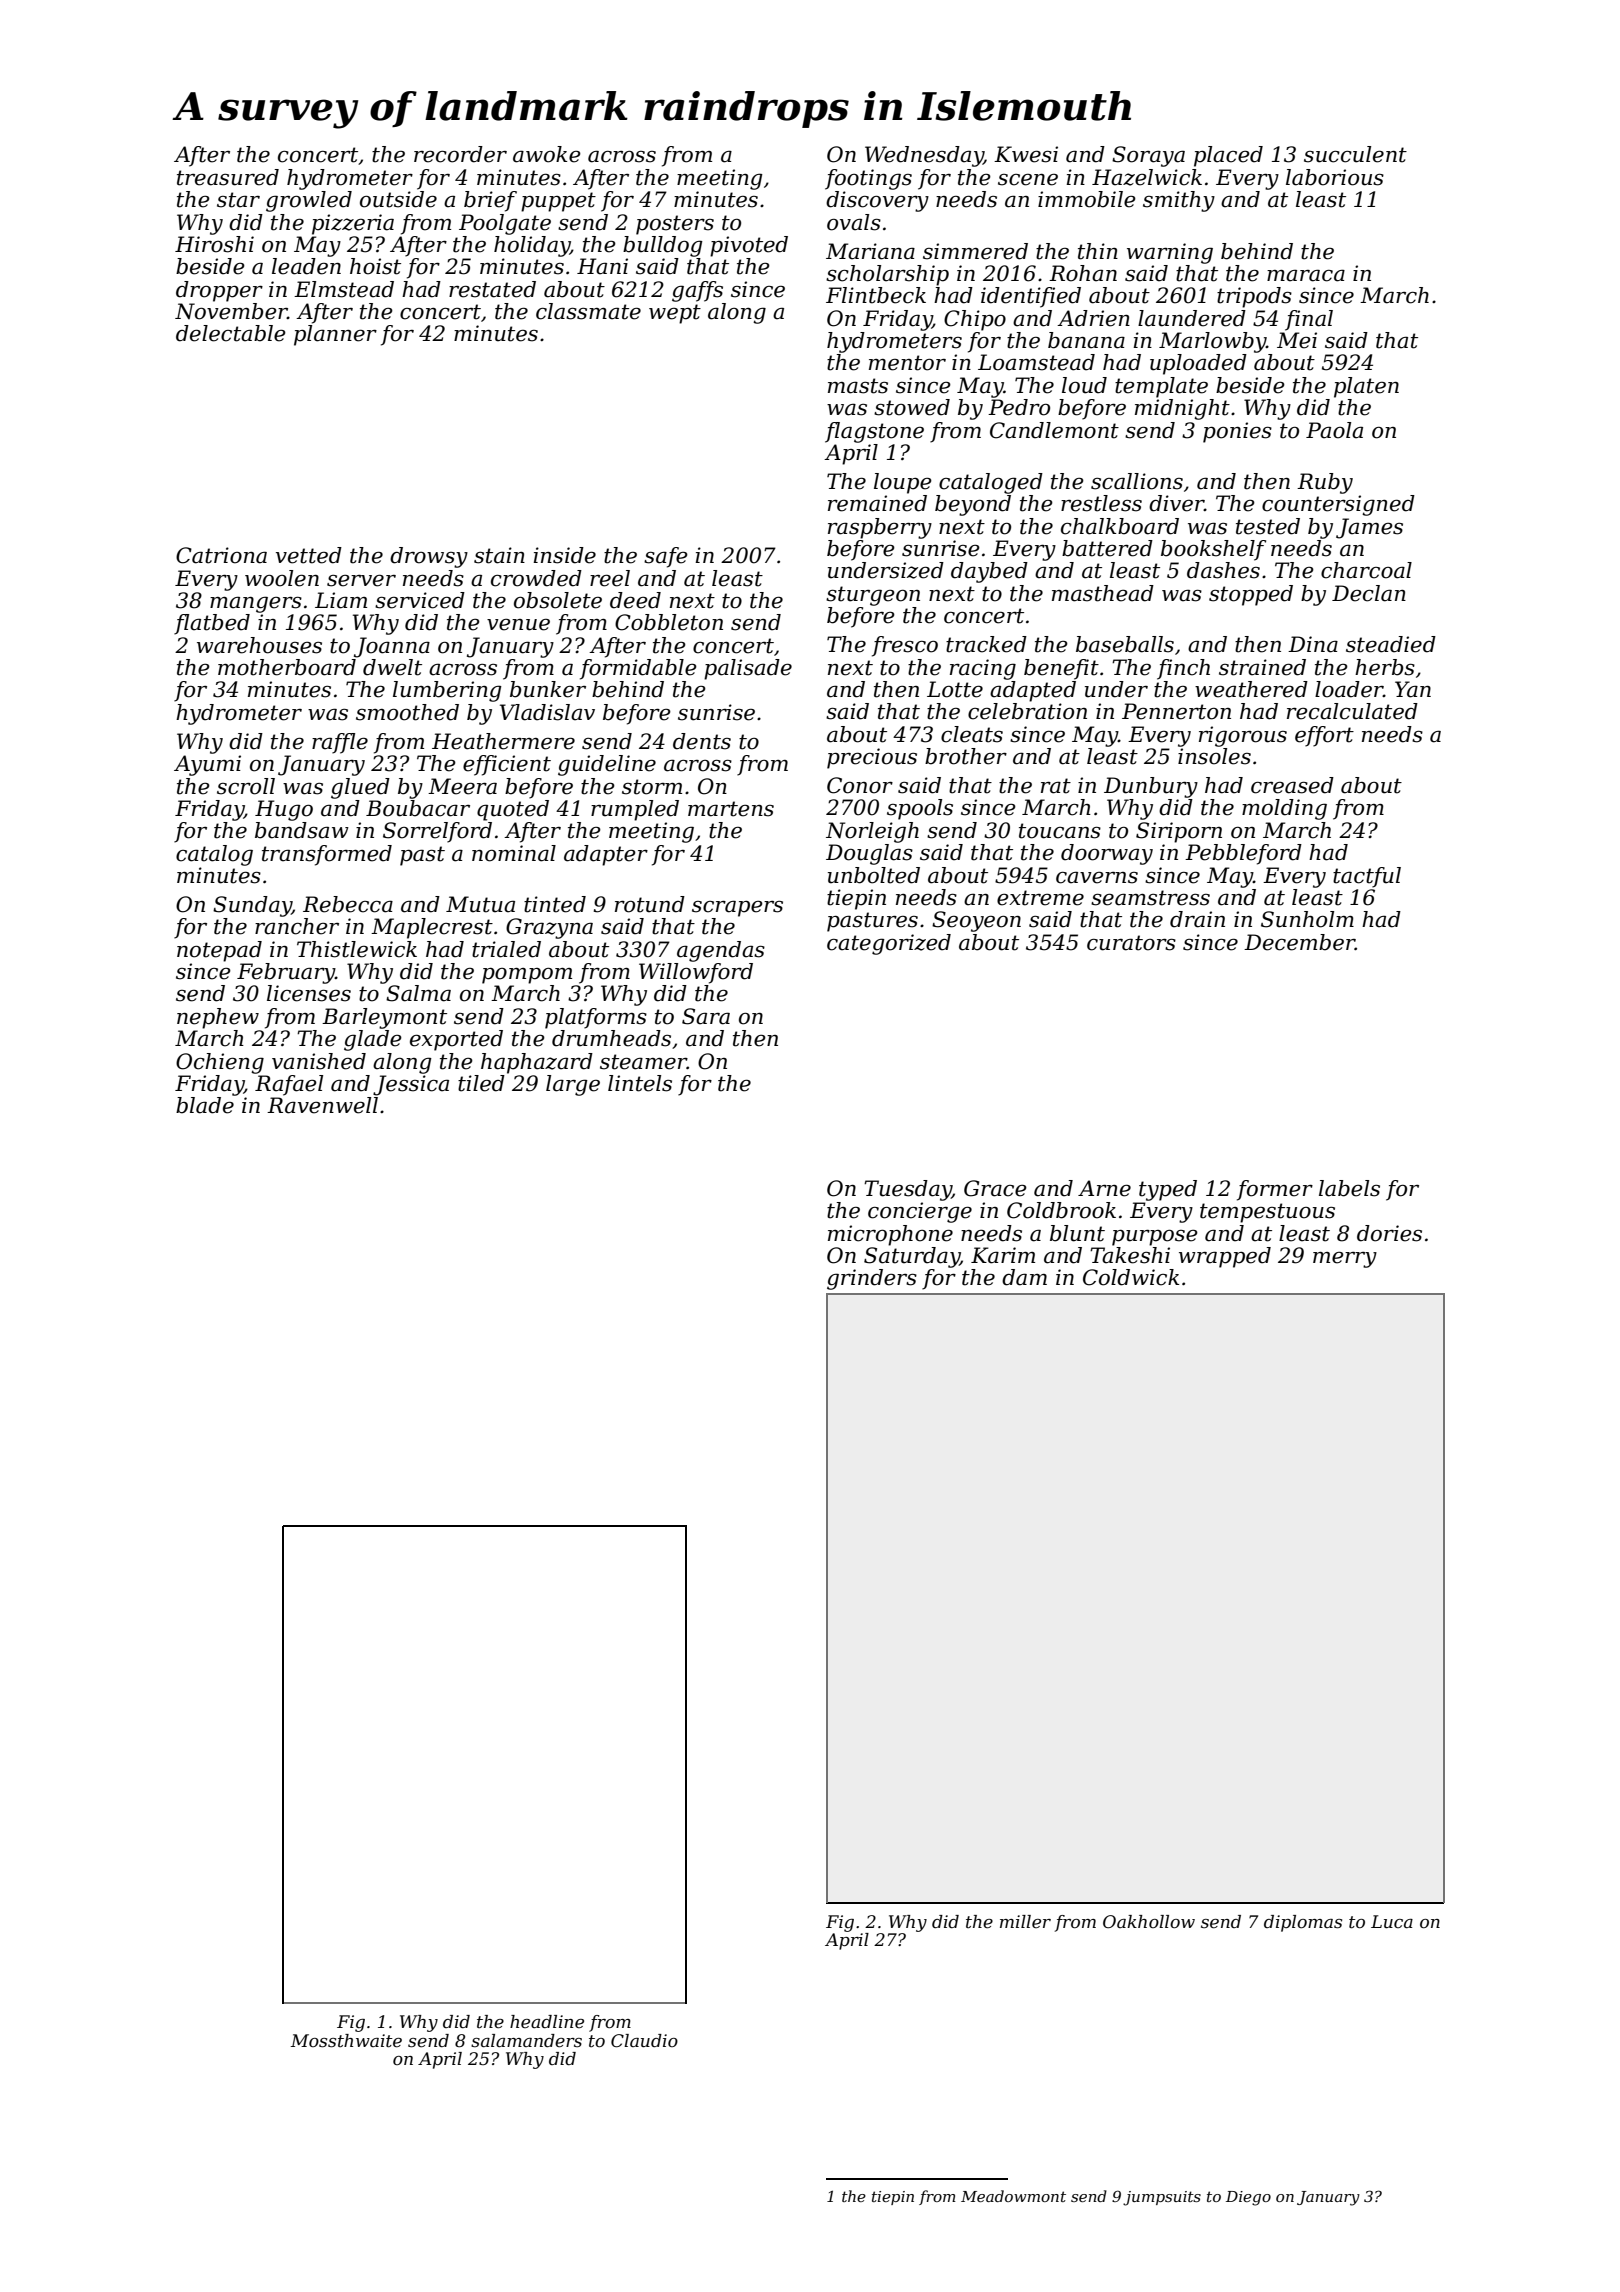 The image size is (1620, 2292). What do you see at coordinates (1013, 2196) in the screenshot?
I see `Meadowmont` at bounding box center [1013, 2196].
